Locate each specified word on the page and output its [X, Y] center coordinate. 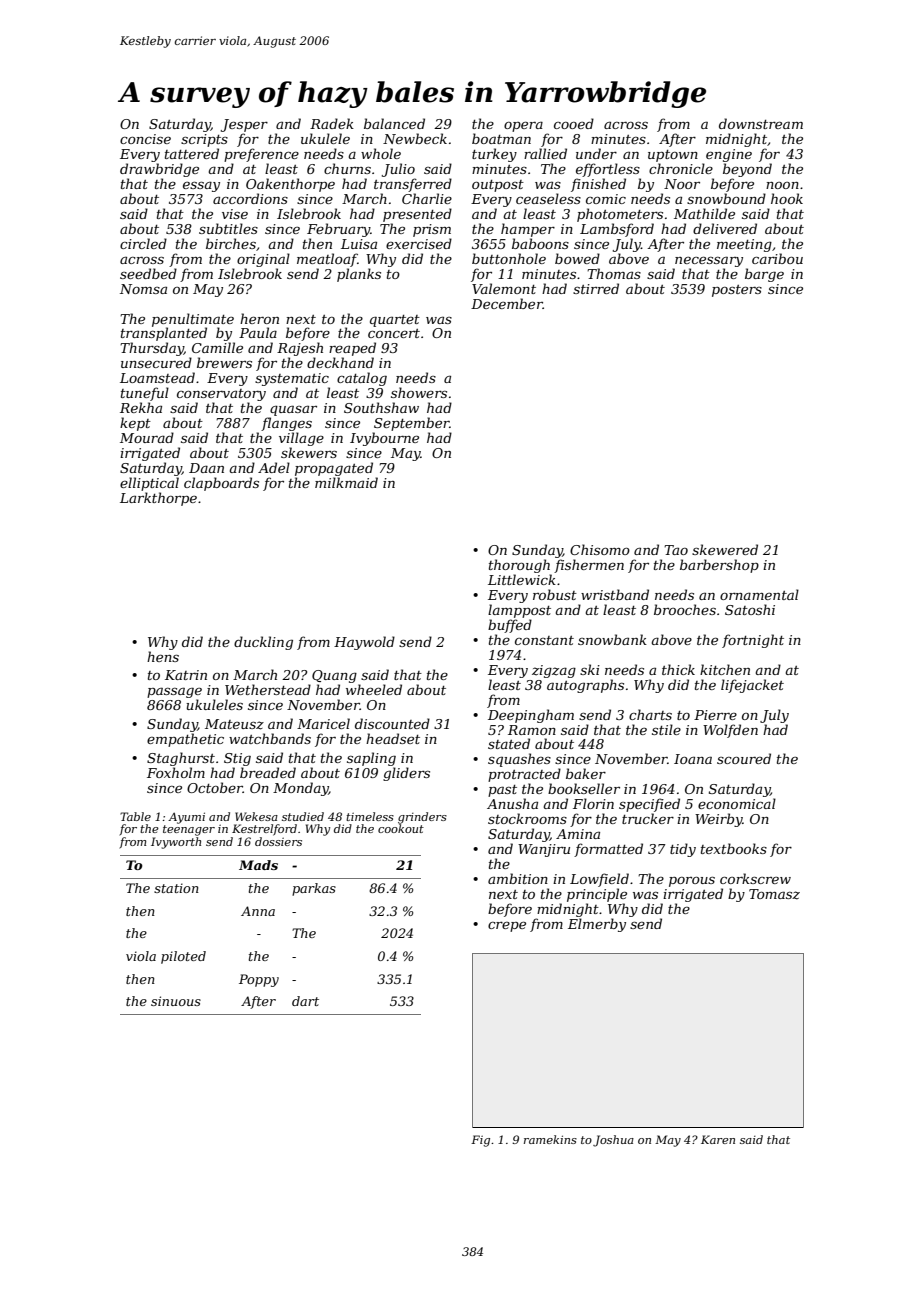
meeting [744, 245]
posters [737, 291]
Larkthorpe [158, 499]
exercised [419, 243]
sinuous [176, 1001]
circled [143, 243]
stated [509, 743]
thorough [519, 566]
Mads [258, 865]
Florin [593, 803]
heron [259, 318]
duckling [263, 643]
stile [666, 729]
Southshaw [381, 407]
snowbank [612, 639]
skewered [725, 549]
